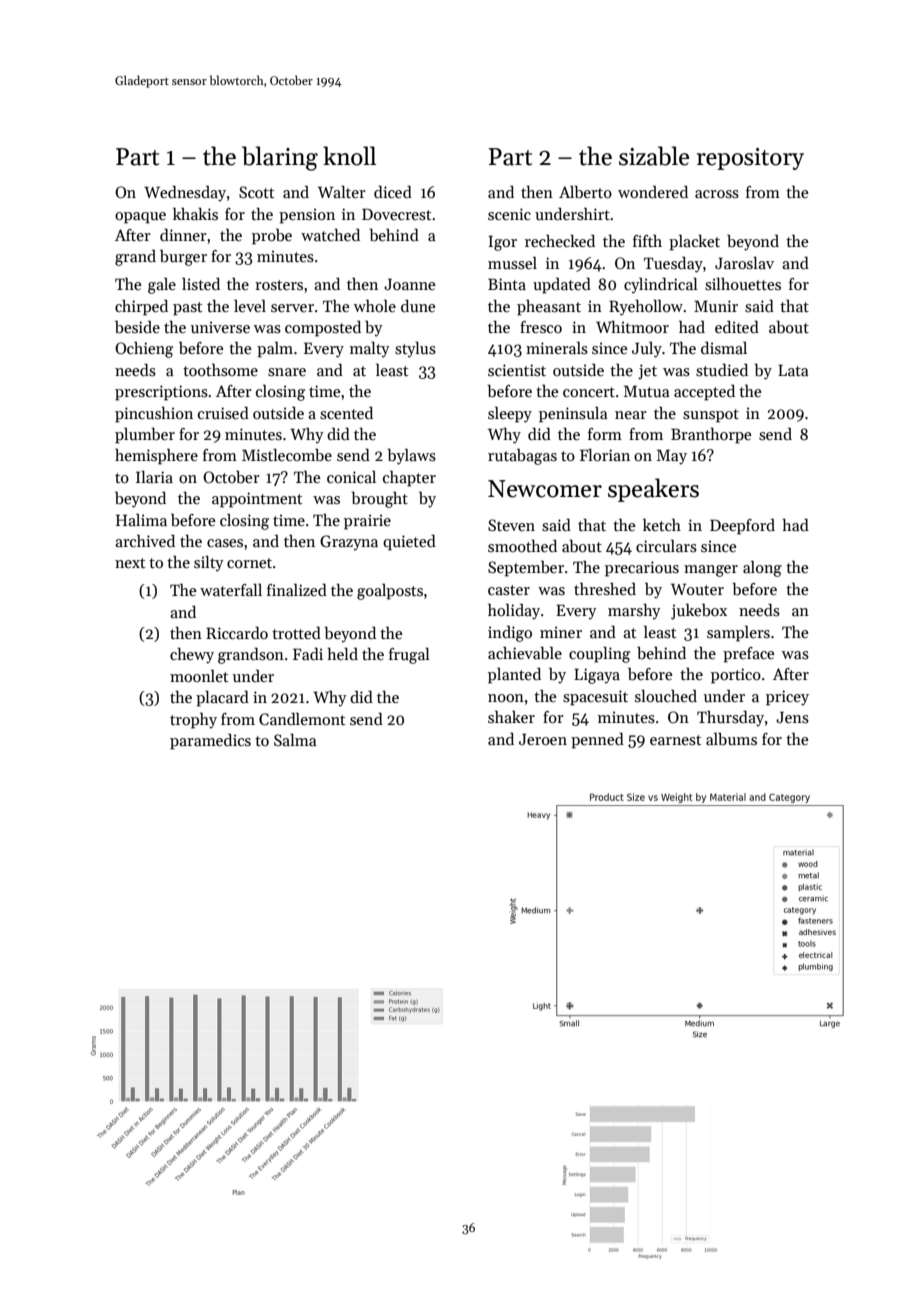 The width and height of the image is (924, 1311). What do you see at coordinates (522, 456) in the image?
I see `rutabagas` at bounding box center [522, 456].
